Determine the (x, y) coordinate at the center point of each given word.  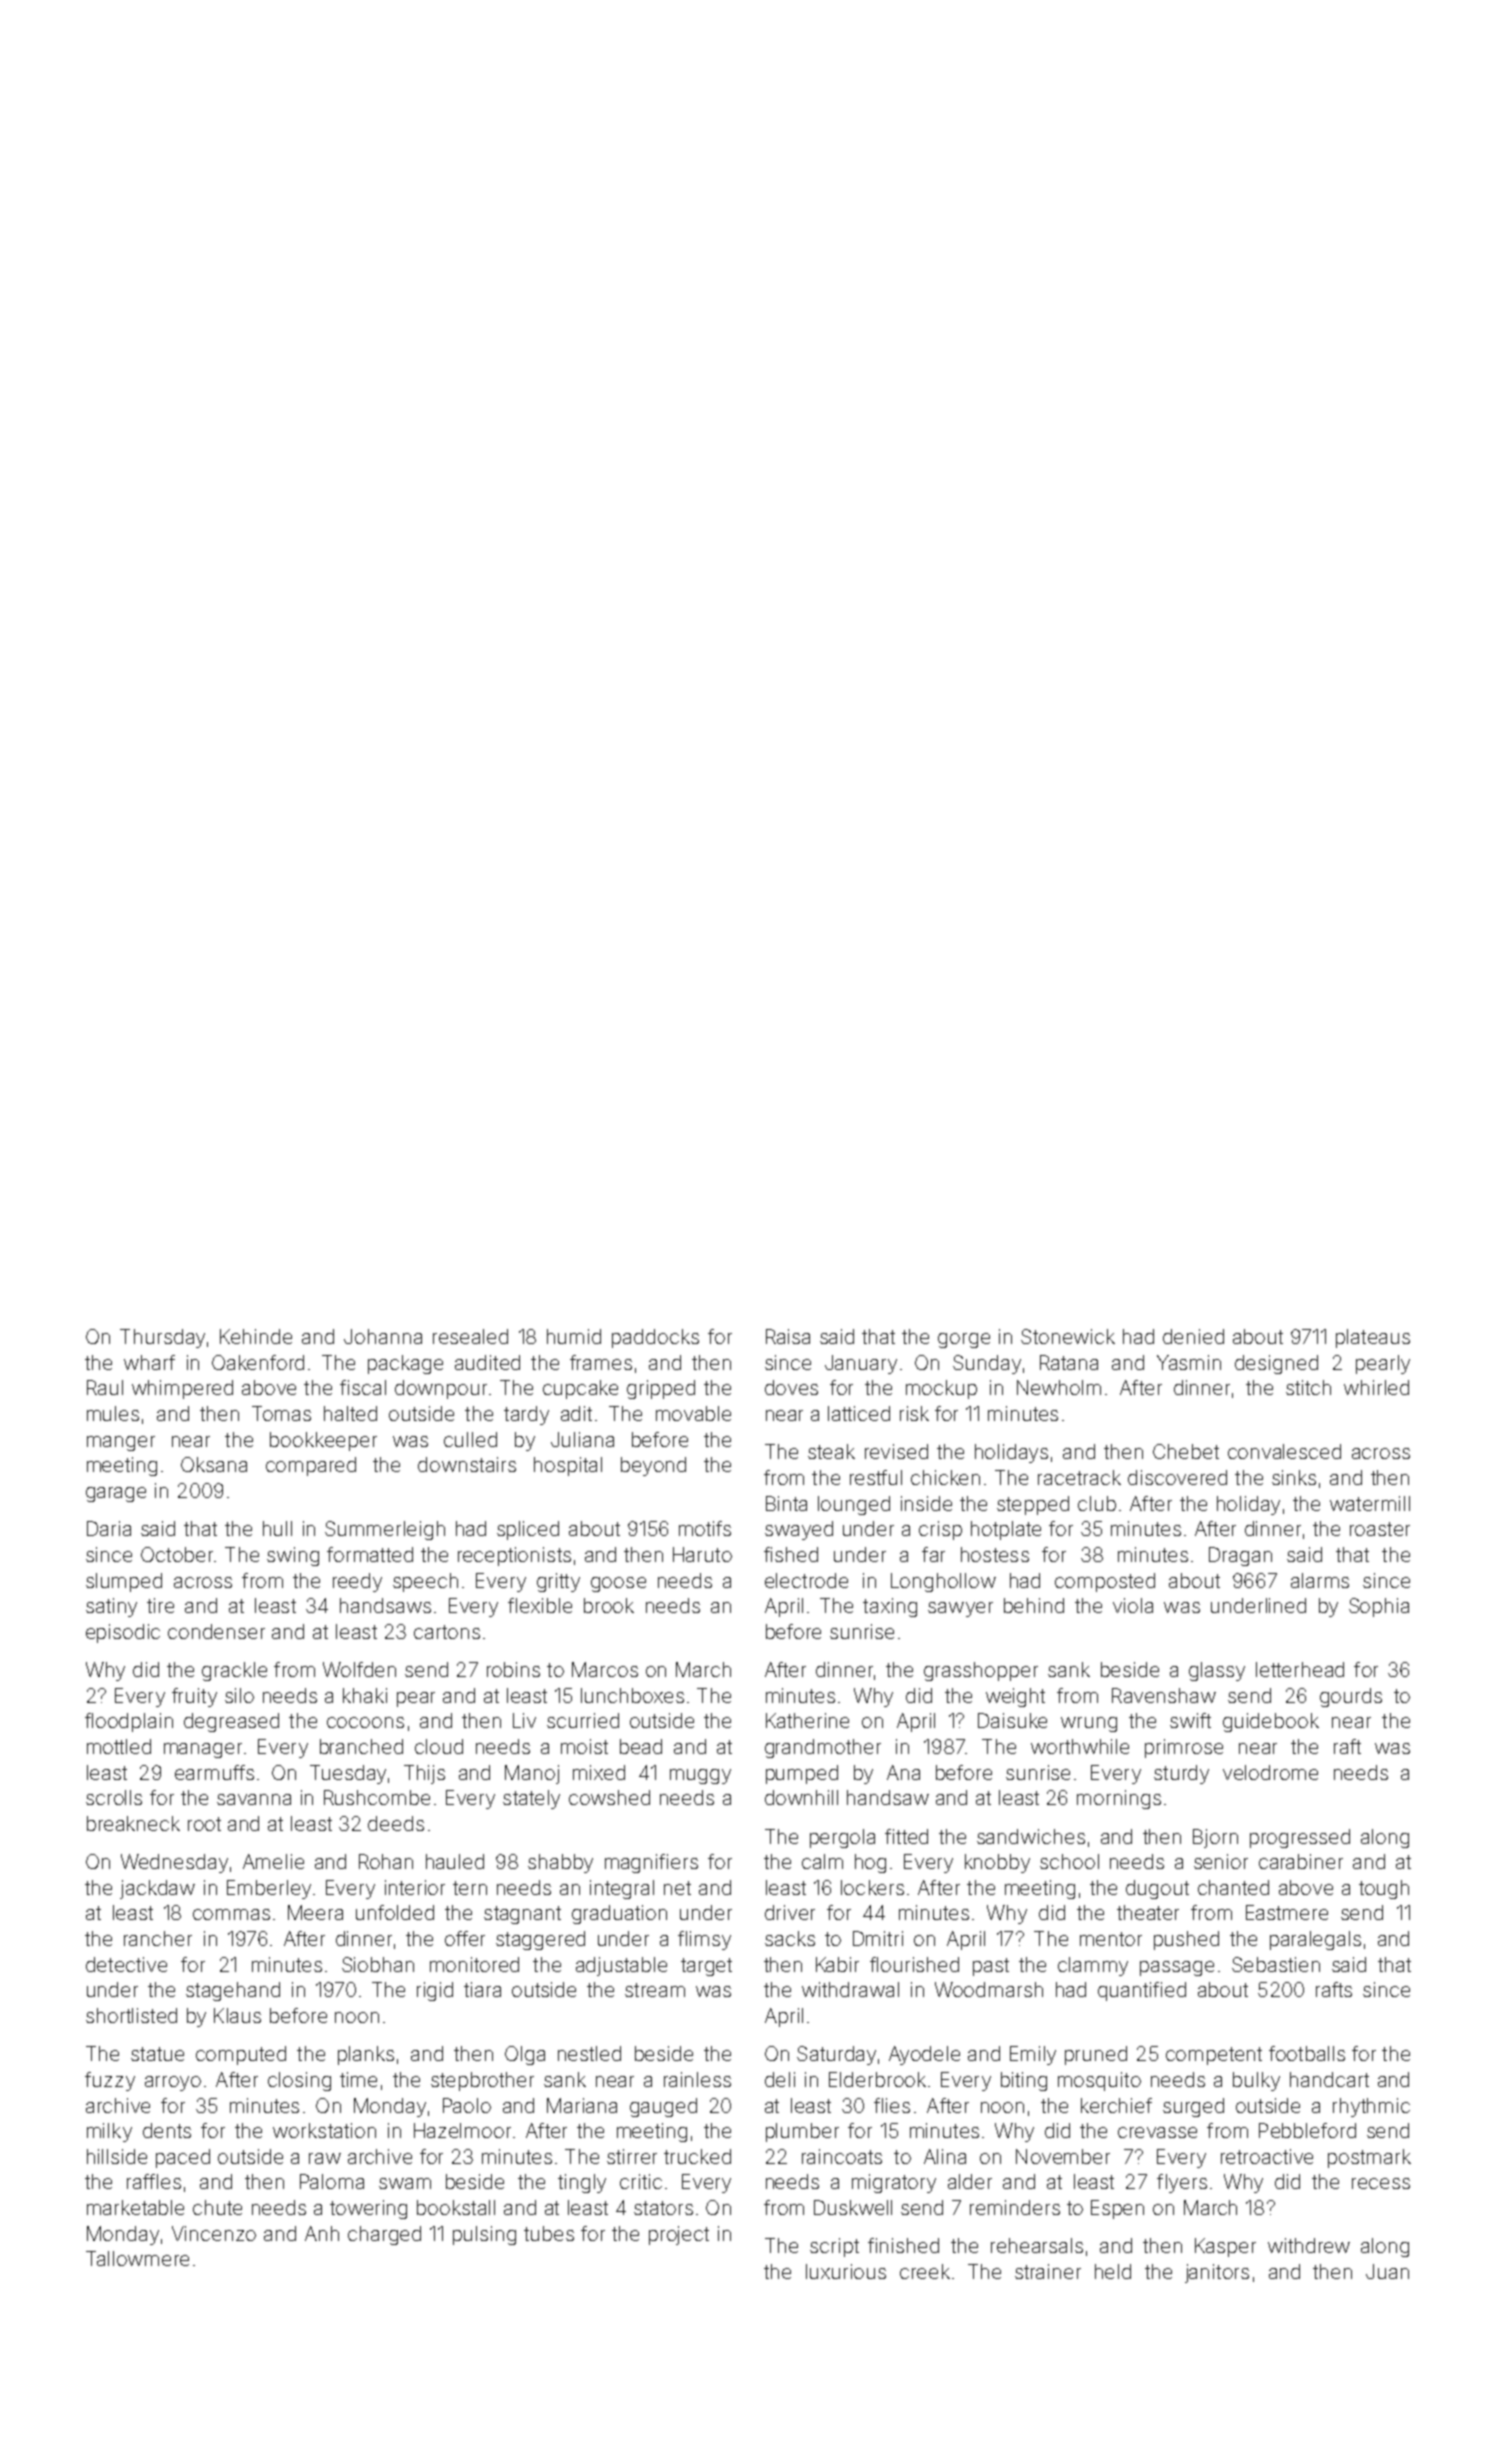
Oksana (214, 1464)
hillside (117, 2156)
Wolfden (359, 1669)
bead (641, 1746)
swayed (799, 1530)
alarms (1320, 1580)
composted (1105, 1582)
